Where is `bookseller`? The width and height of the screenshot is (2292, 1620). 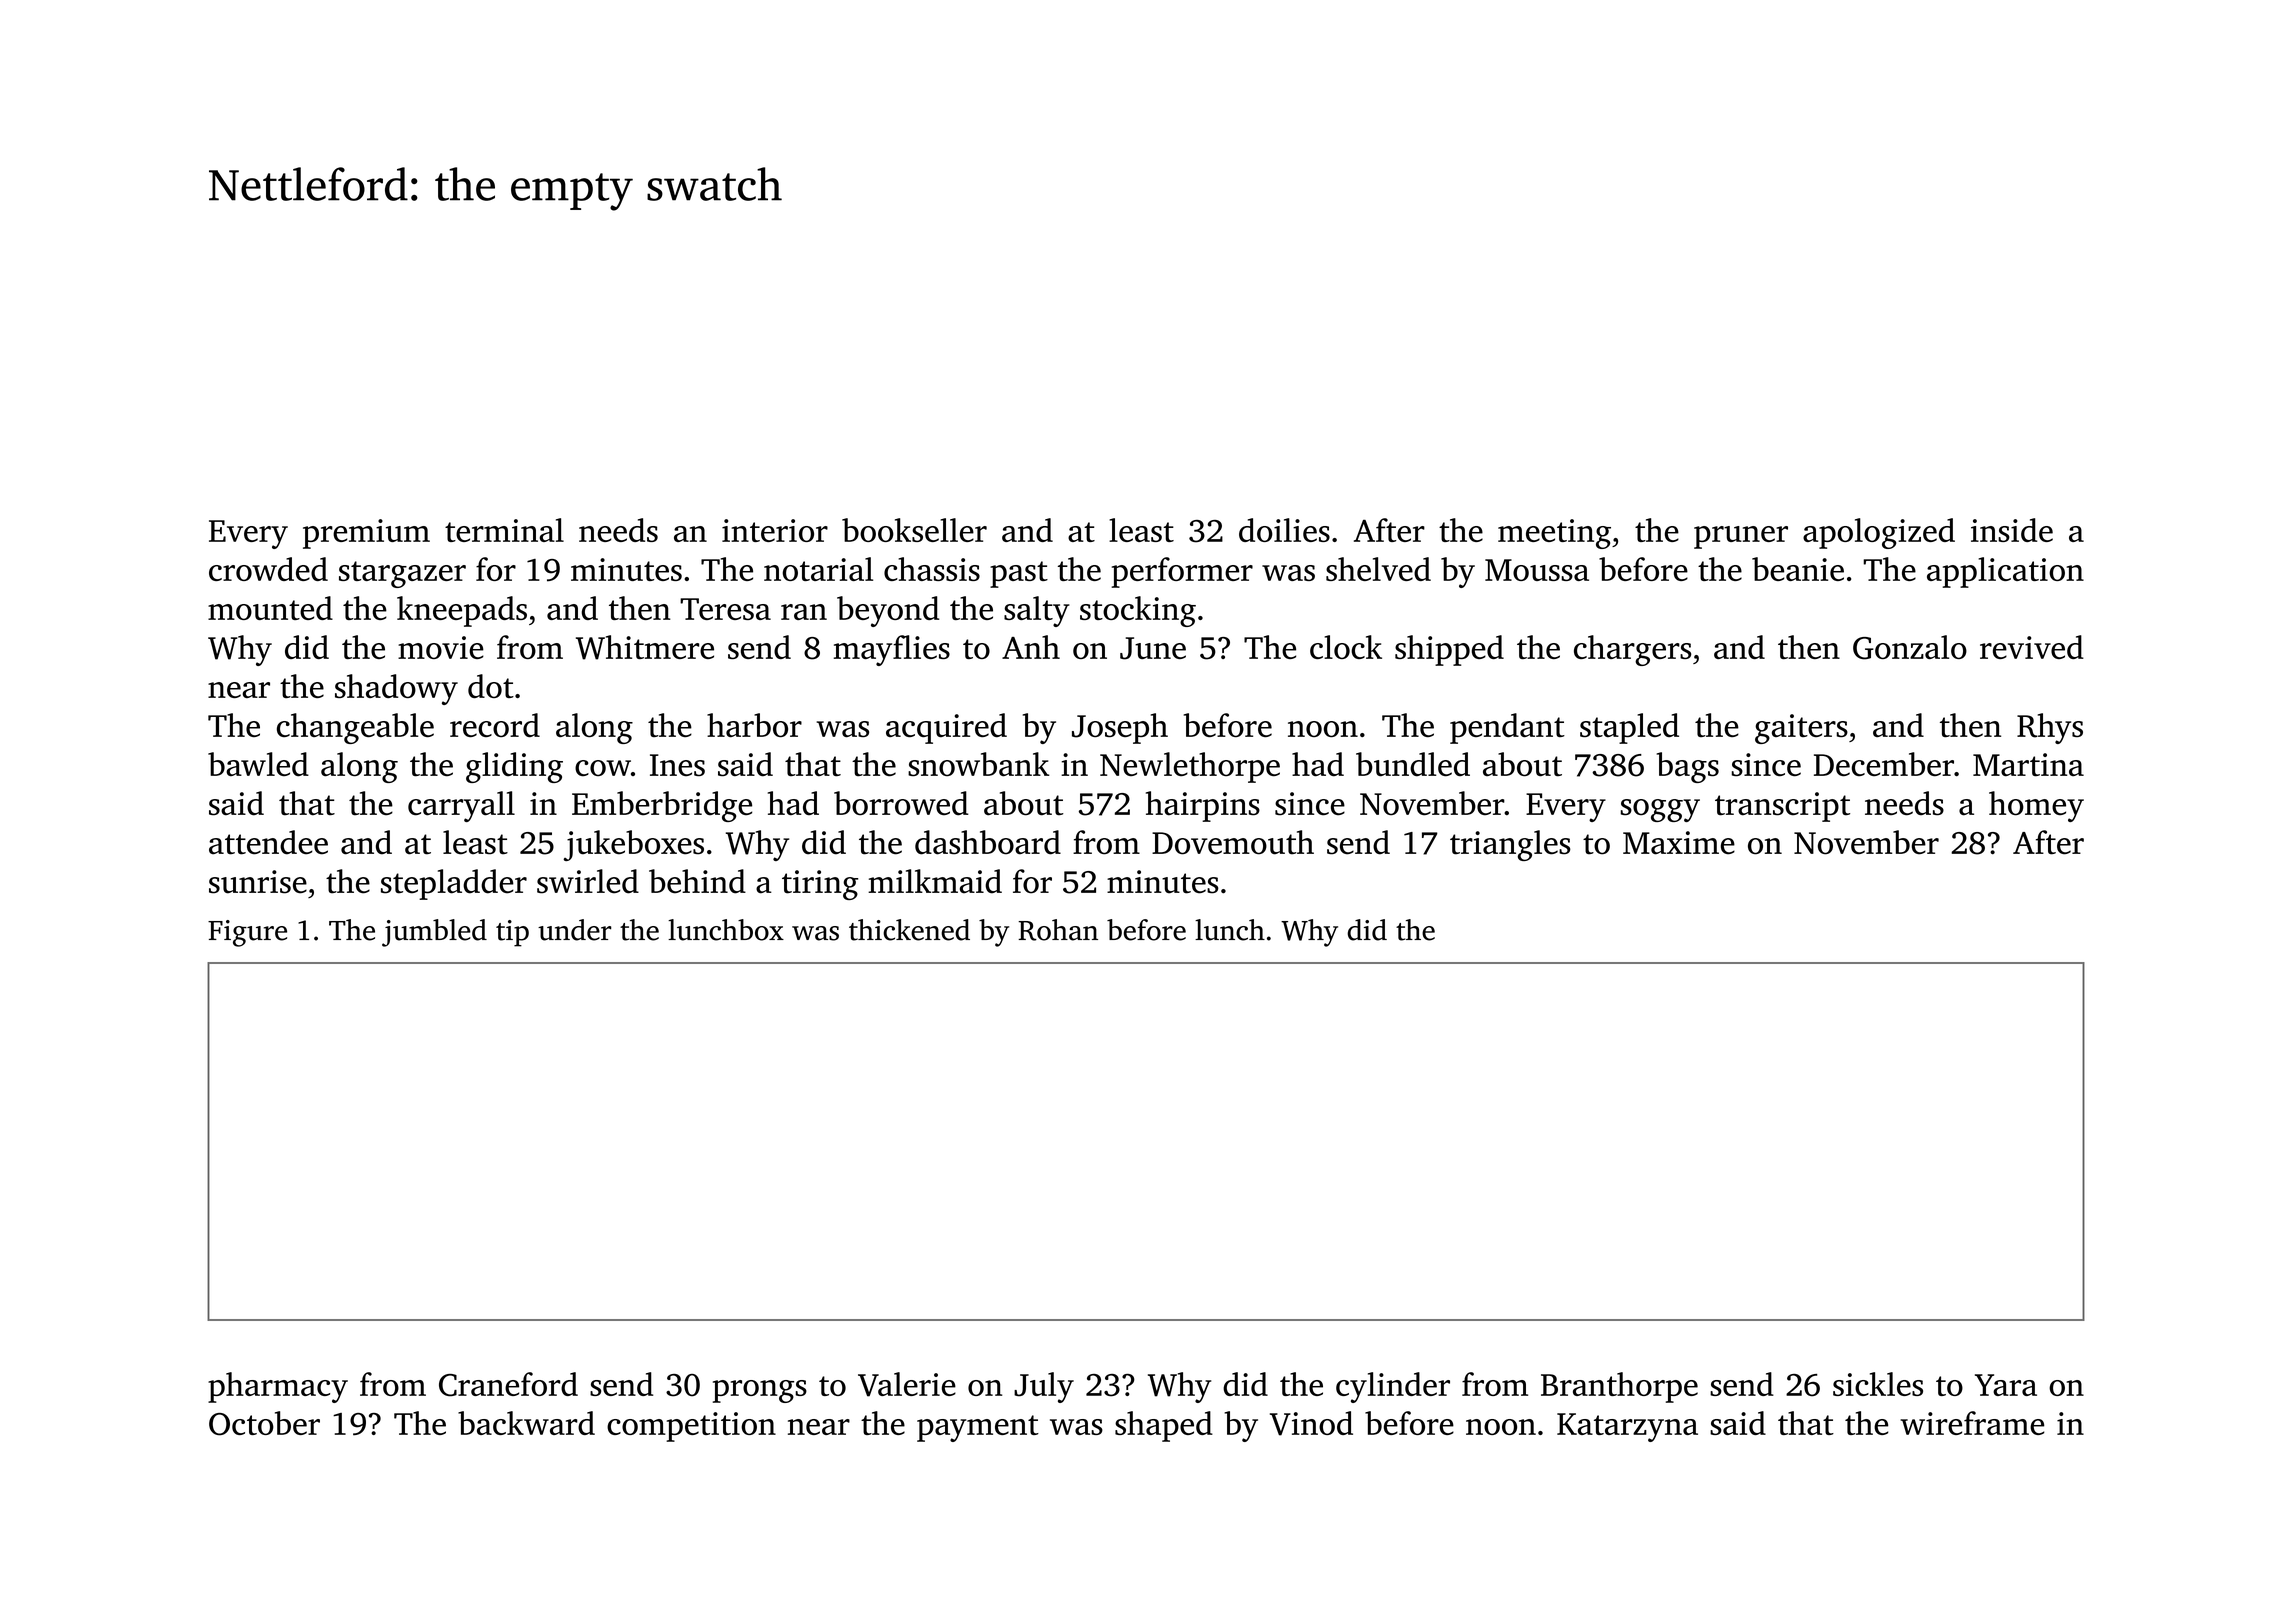
bookseller is located at coordinates (914, 530).
